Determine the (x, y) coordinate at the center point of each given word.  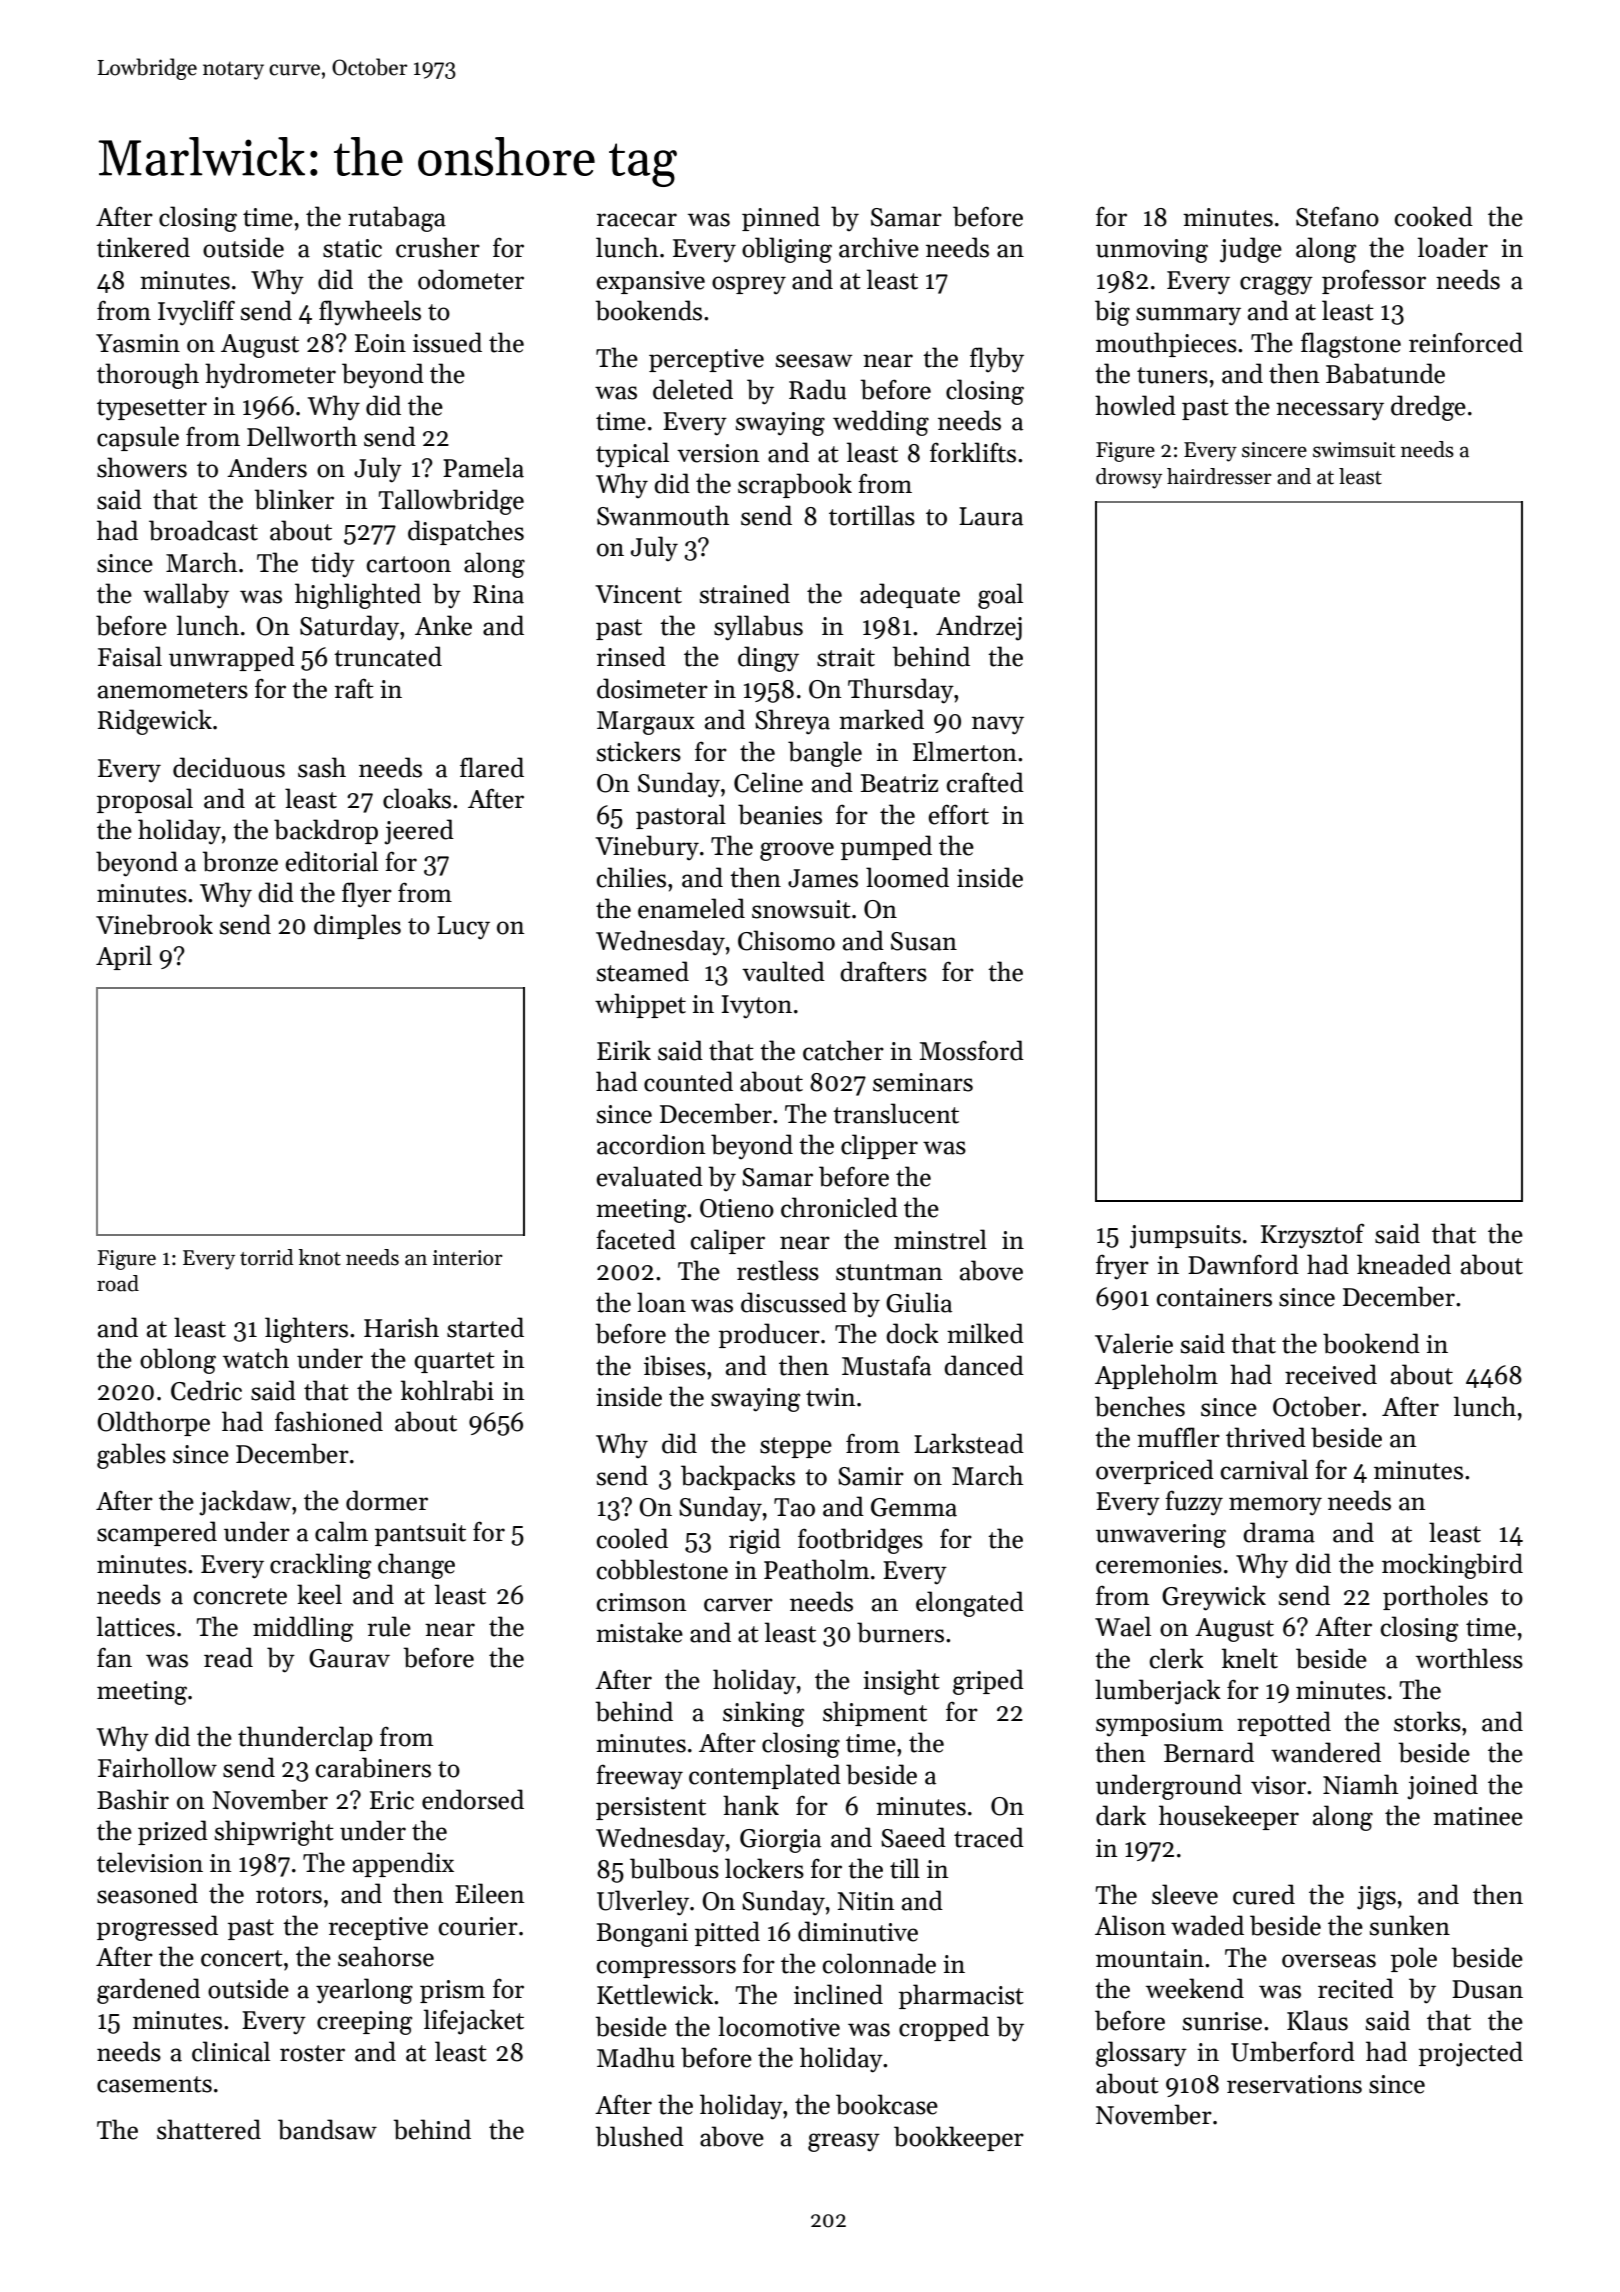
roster (312, 2053)
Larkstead (969, 1443)
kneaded (1404, 1264)
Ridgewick (155, 722)
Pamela (483, 467)
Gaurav (349, 1658)
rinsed (631, 656)
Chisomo (786, 940)
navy (998, 725)
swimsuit (1354, 450)
